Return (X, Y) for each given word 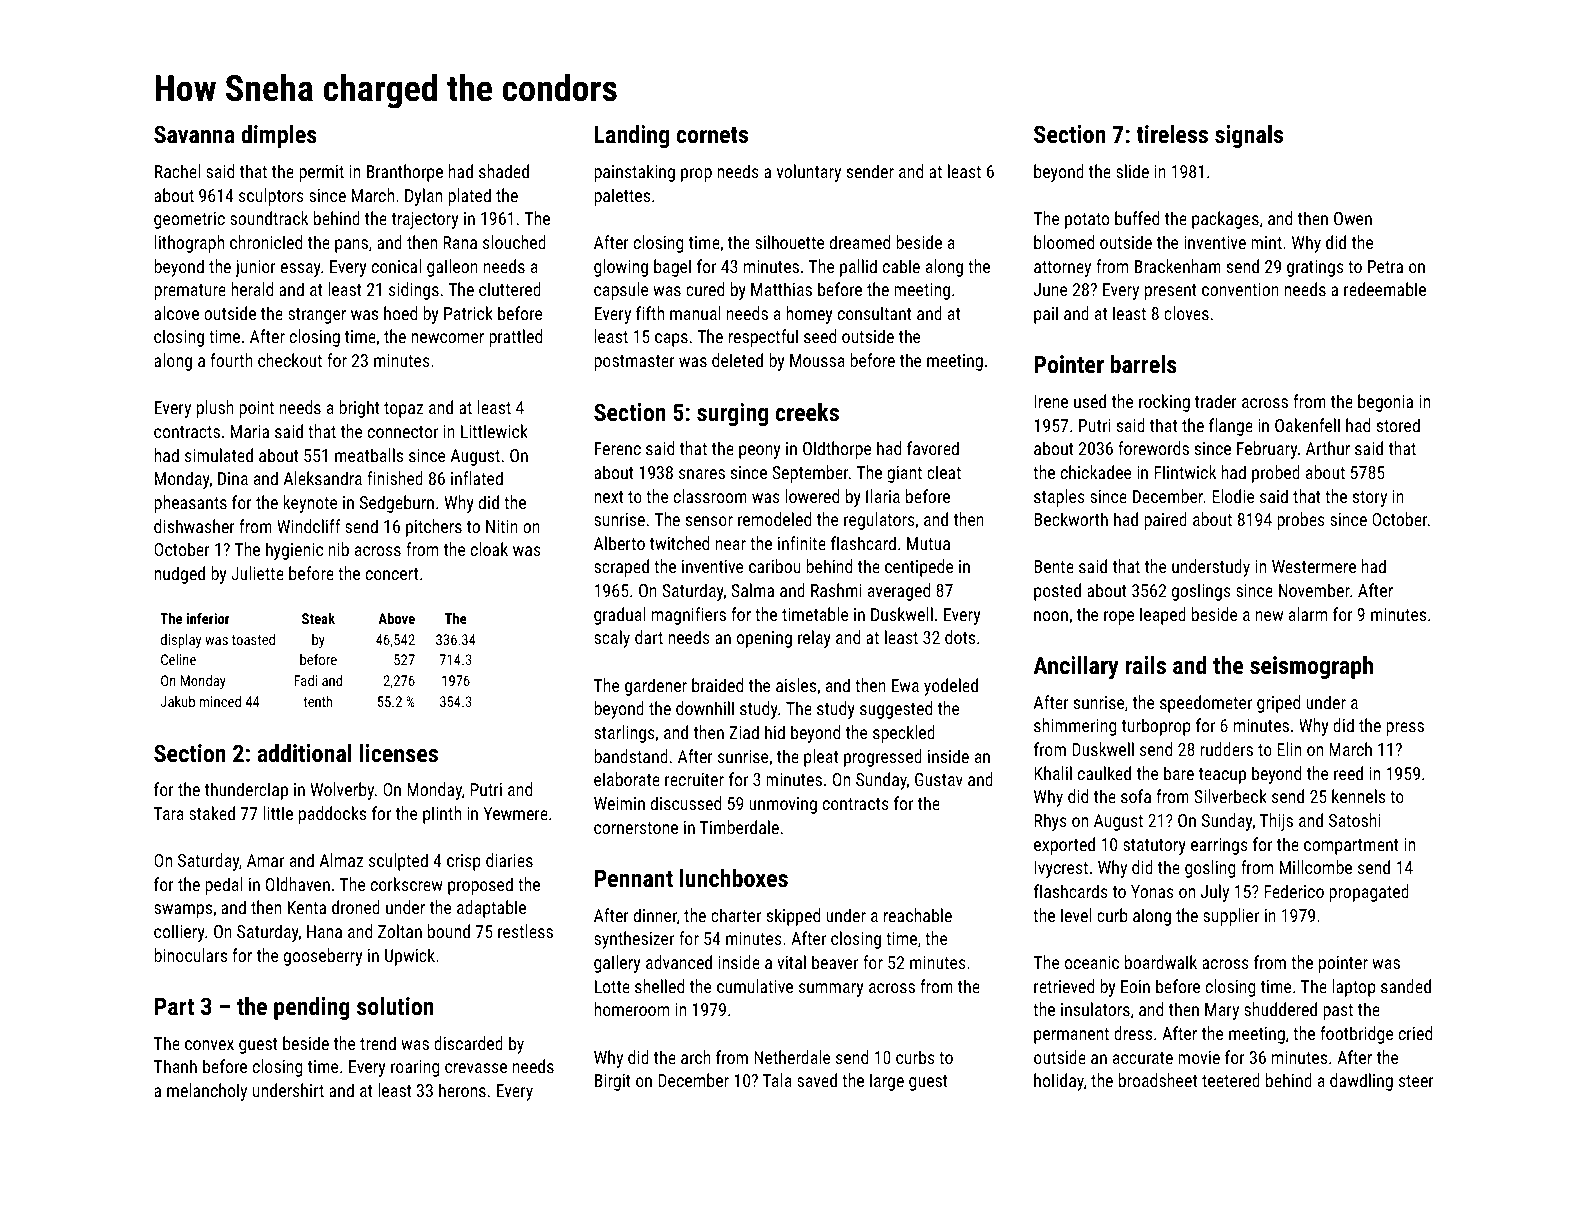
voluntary (809, 173)
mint (1266, 242)
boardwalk (1161, 962)
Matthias (781, 289)
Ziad (744, 732)
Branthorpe (405, 173)
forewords (1153, 448)
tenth (317, 701)
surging (732, 414)
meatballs (369, 455)
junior (255, 268)
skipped (793, 917)
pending (312, 1008)
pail (1046, 315)
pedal (224, 886)
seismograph (1311, 667)
